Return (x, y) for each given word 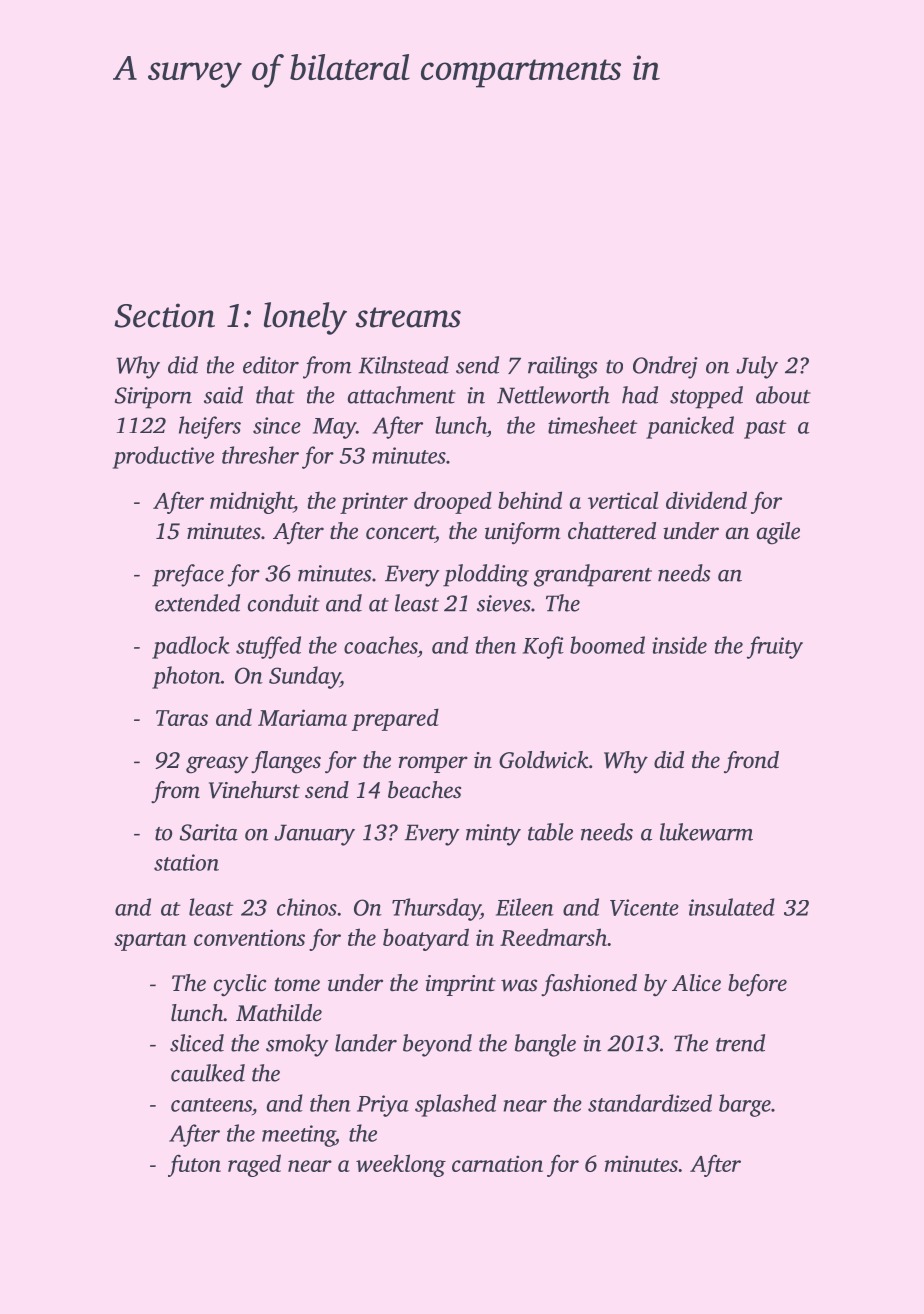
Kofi (543, 647)
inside (679, 645)
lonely (305, 318)
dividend (706, 500)
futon (194, 1165)
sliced (197, 1043)
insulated (732, 907)
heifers (210, 427)
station (186, 862)
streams (408, 317)
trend (740, 1043)
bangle (545, 1045)
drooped (453, 502)
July (757, 367)
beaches (424, 790)
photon (186, 677)
